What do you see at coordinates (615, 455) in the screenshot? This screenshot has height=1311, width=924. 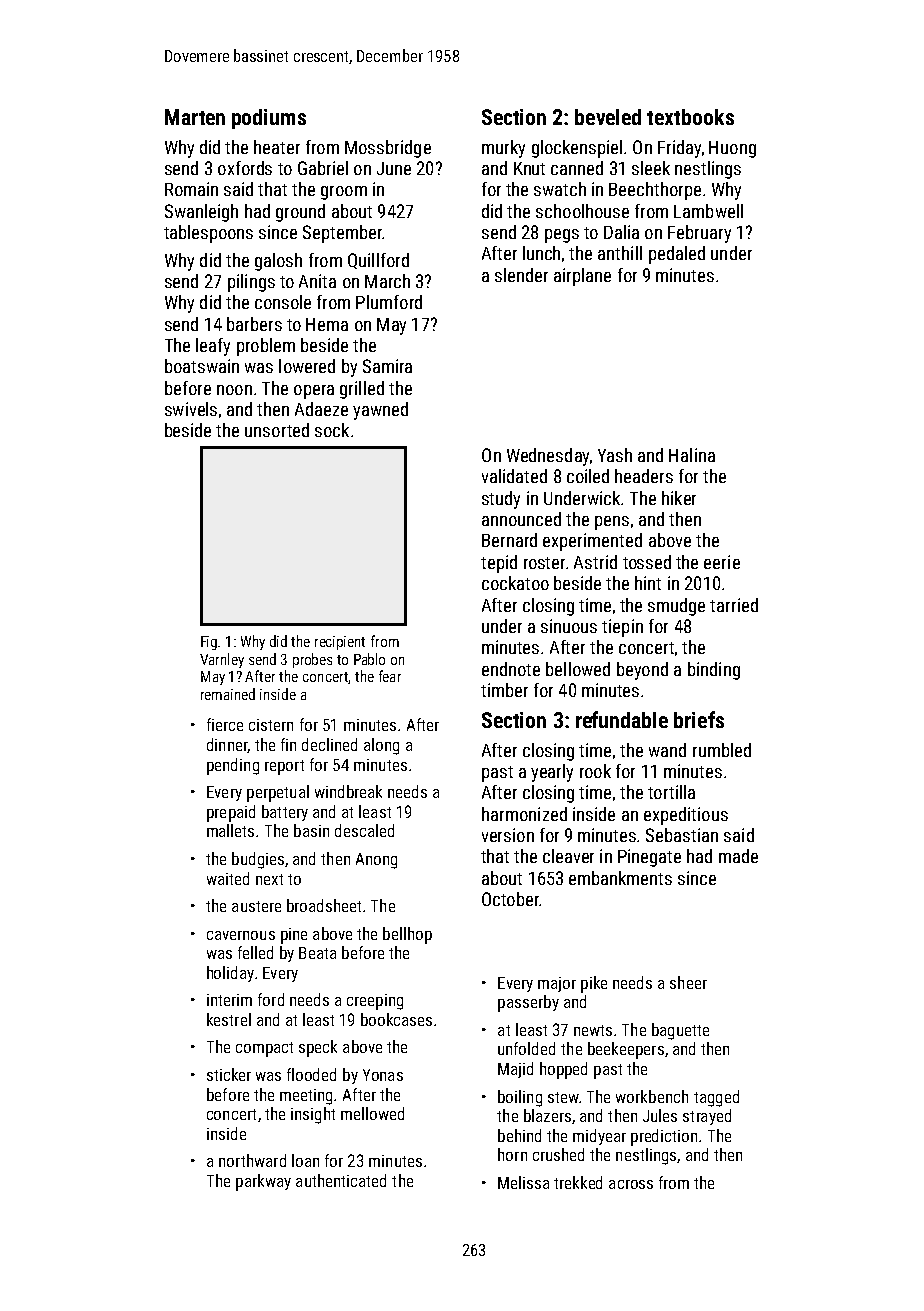 I see `Yash` at bounding box center [615, 455].
